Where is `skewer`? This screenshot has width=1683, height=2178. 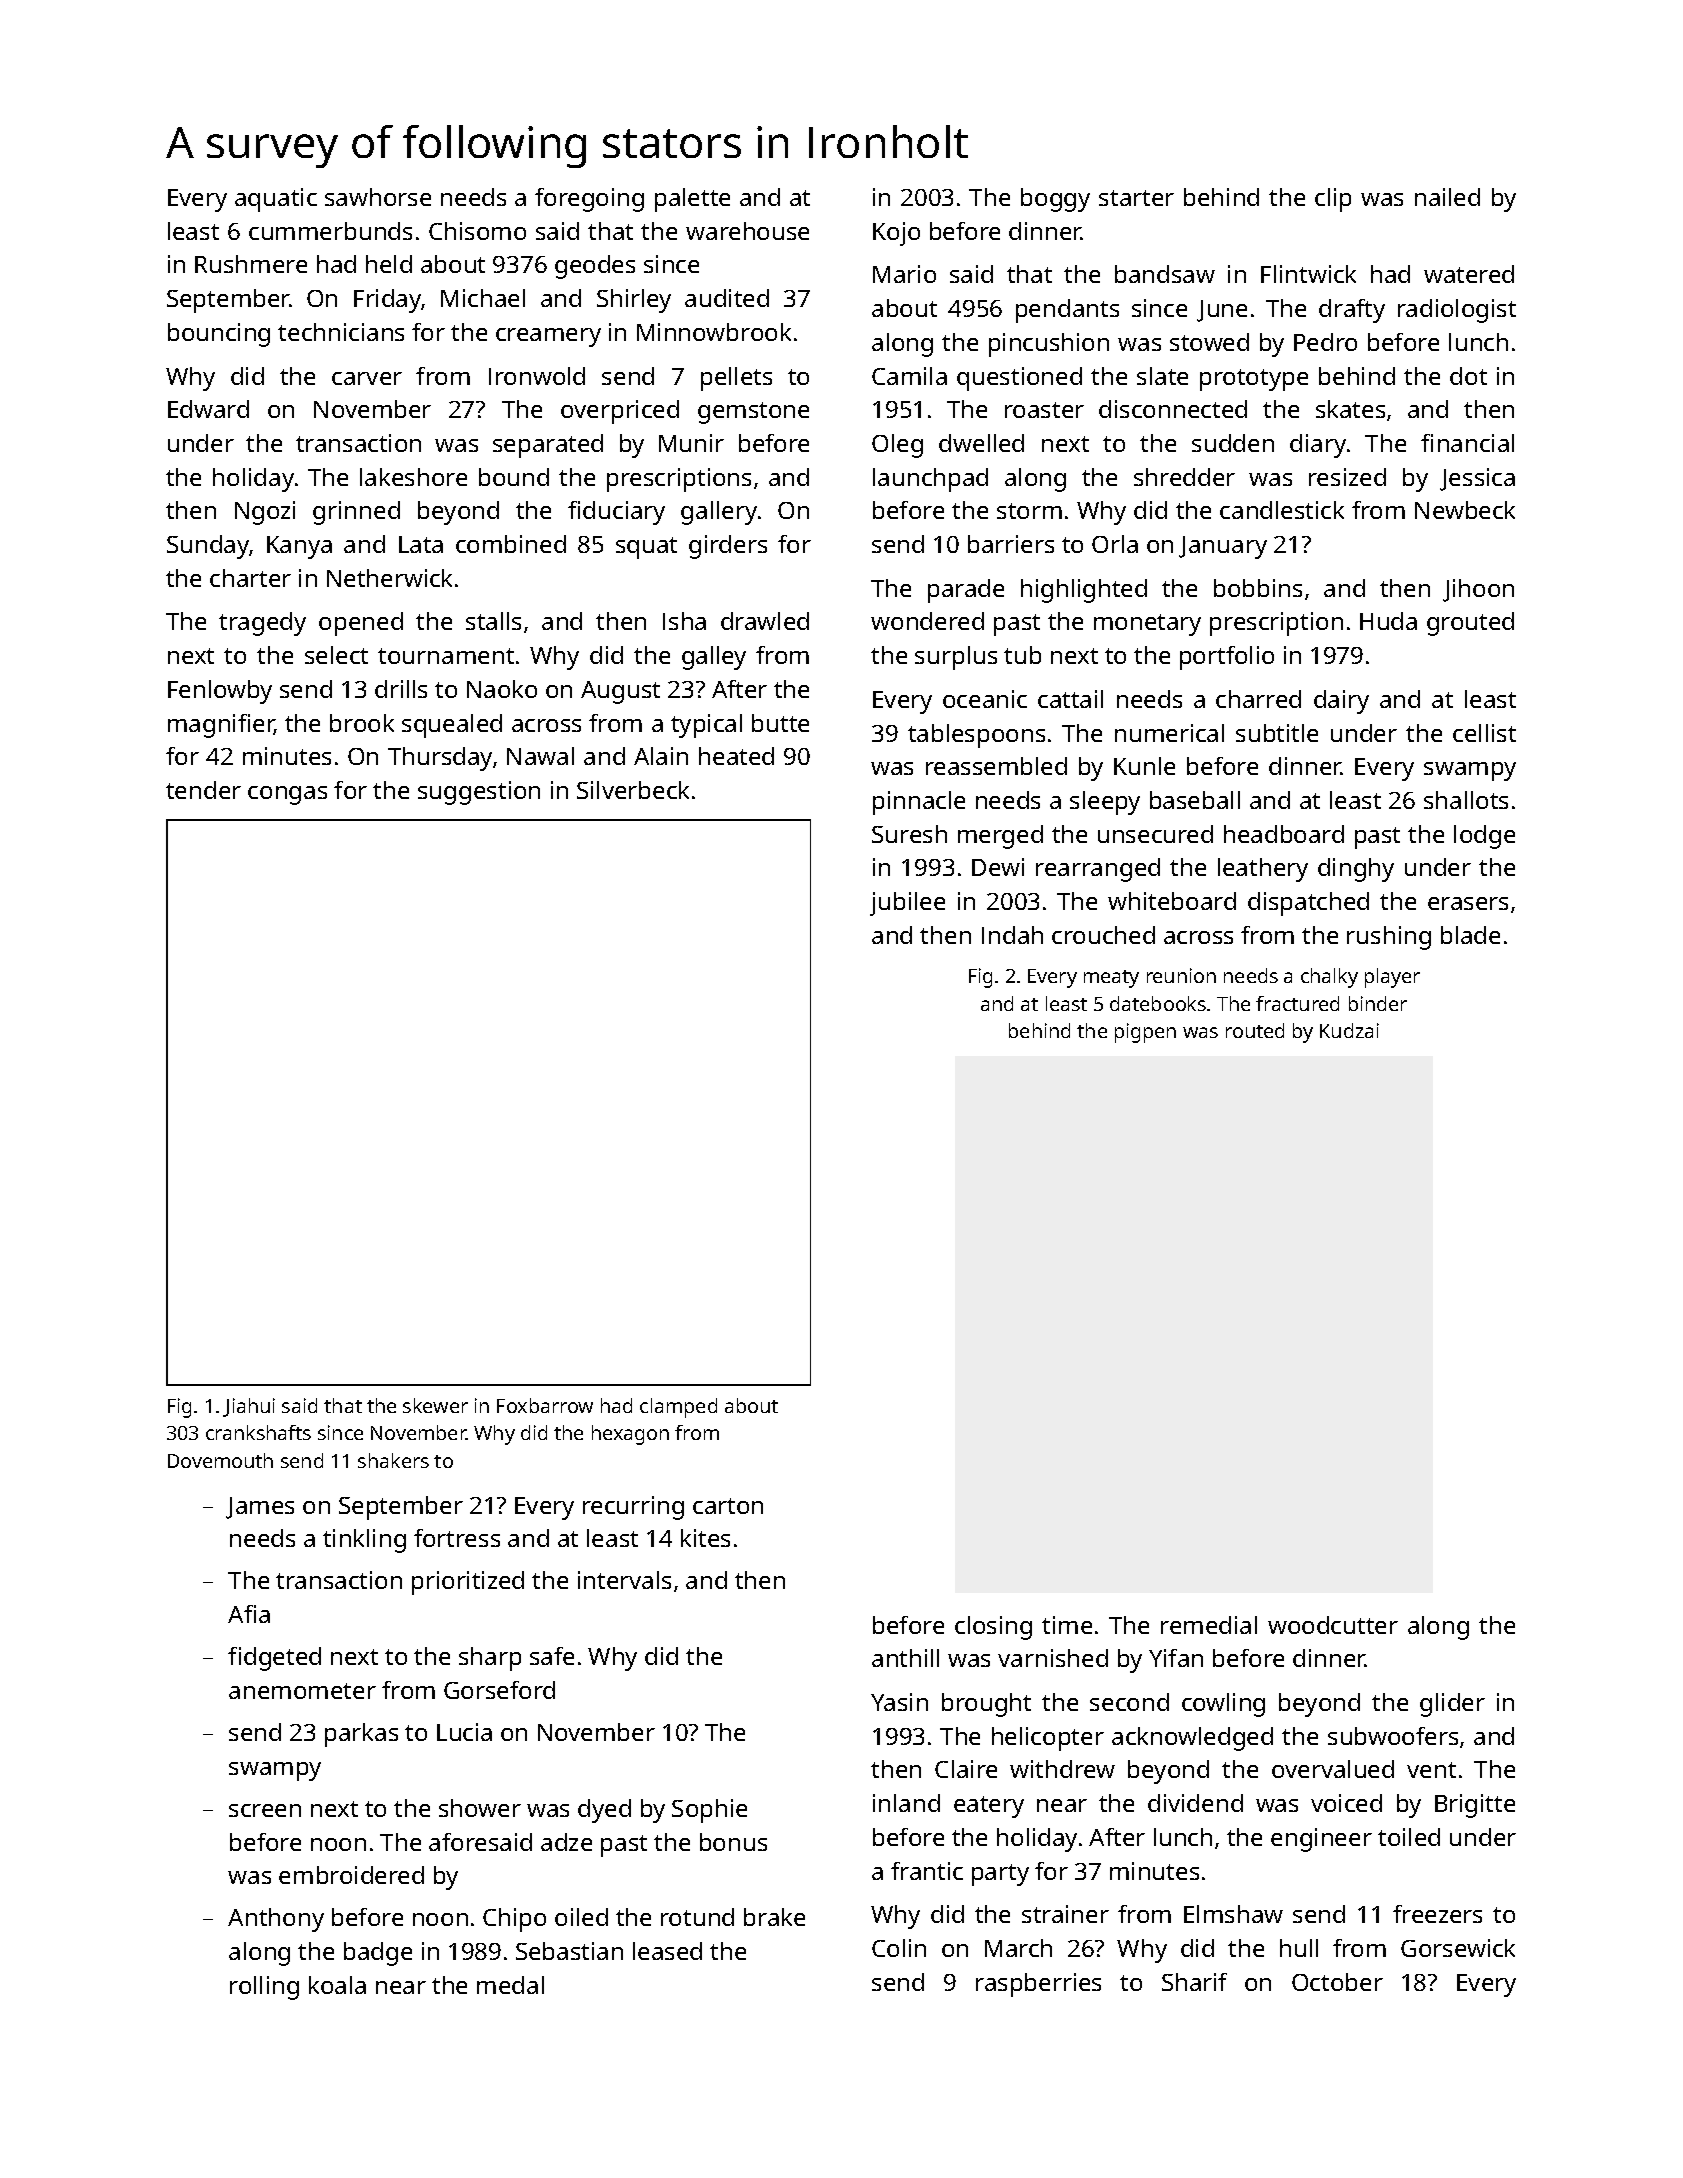 skewer is located at coordinates (435, 1405).
